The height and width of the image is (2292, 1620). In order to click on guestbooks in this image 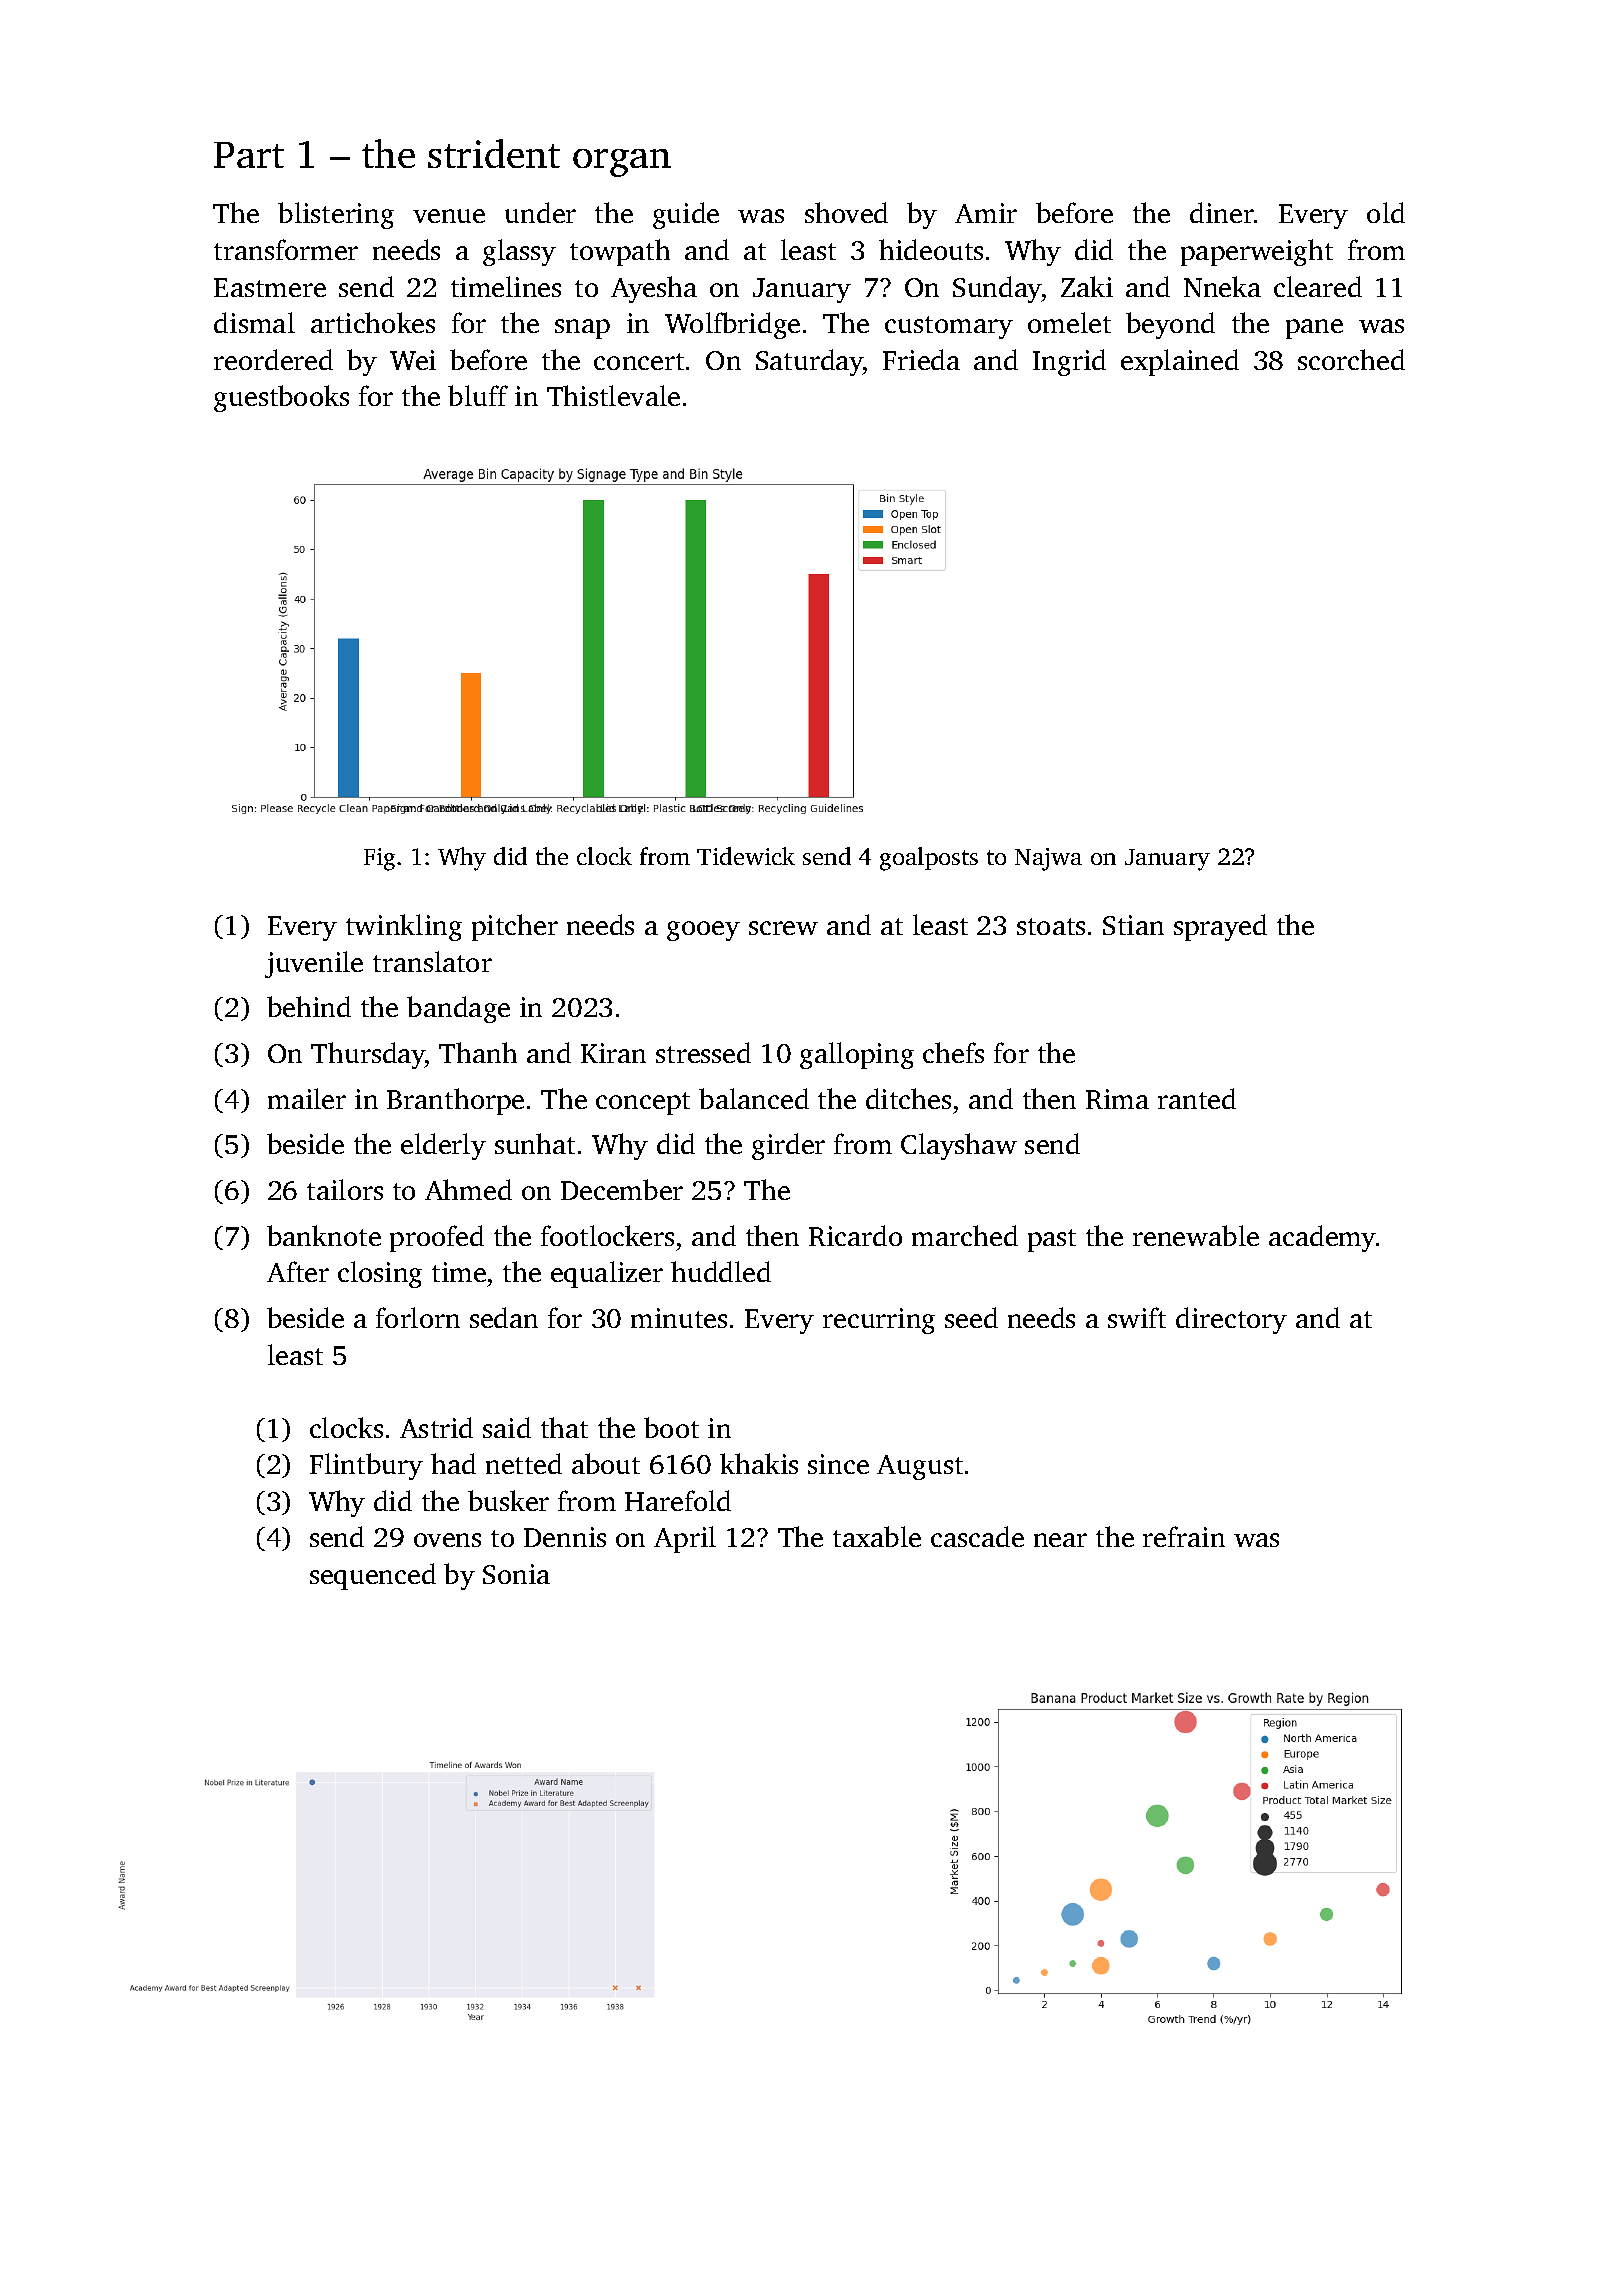, I will do `click(281, 398)`.
